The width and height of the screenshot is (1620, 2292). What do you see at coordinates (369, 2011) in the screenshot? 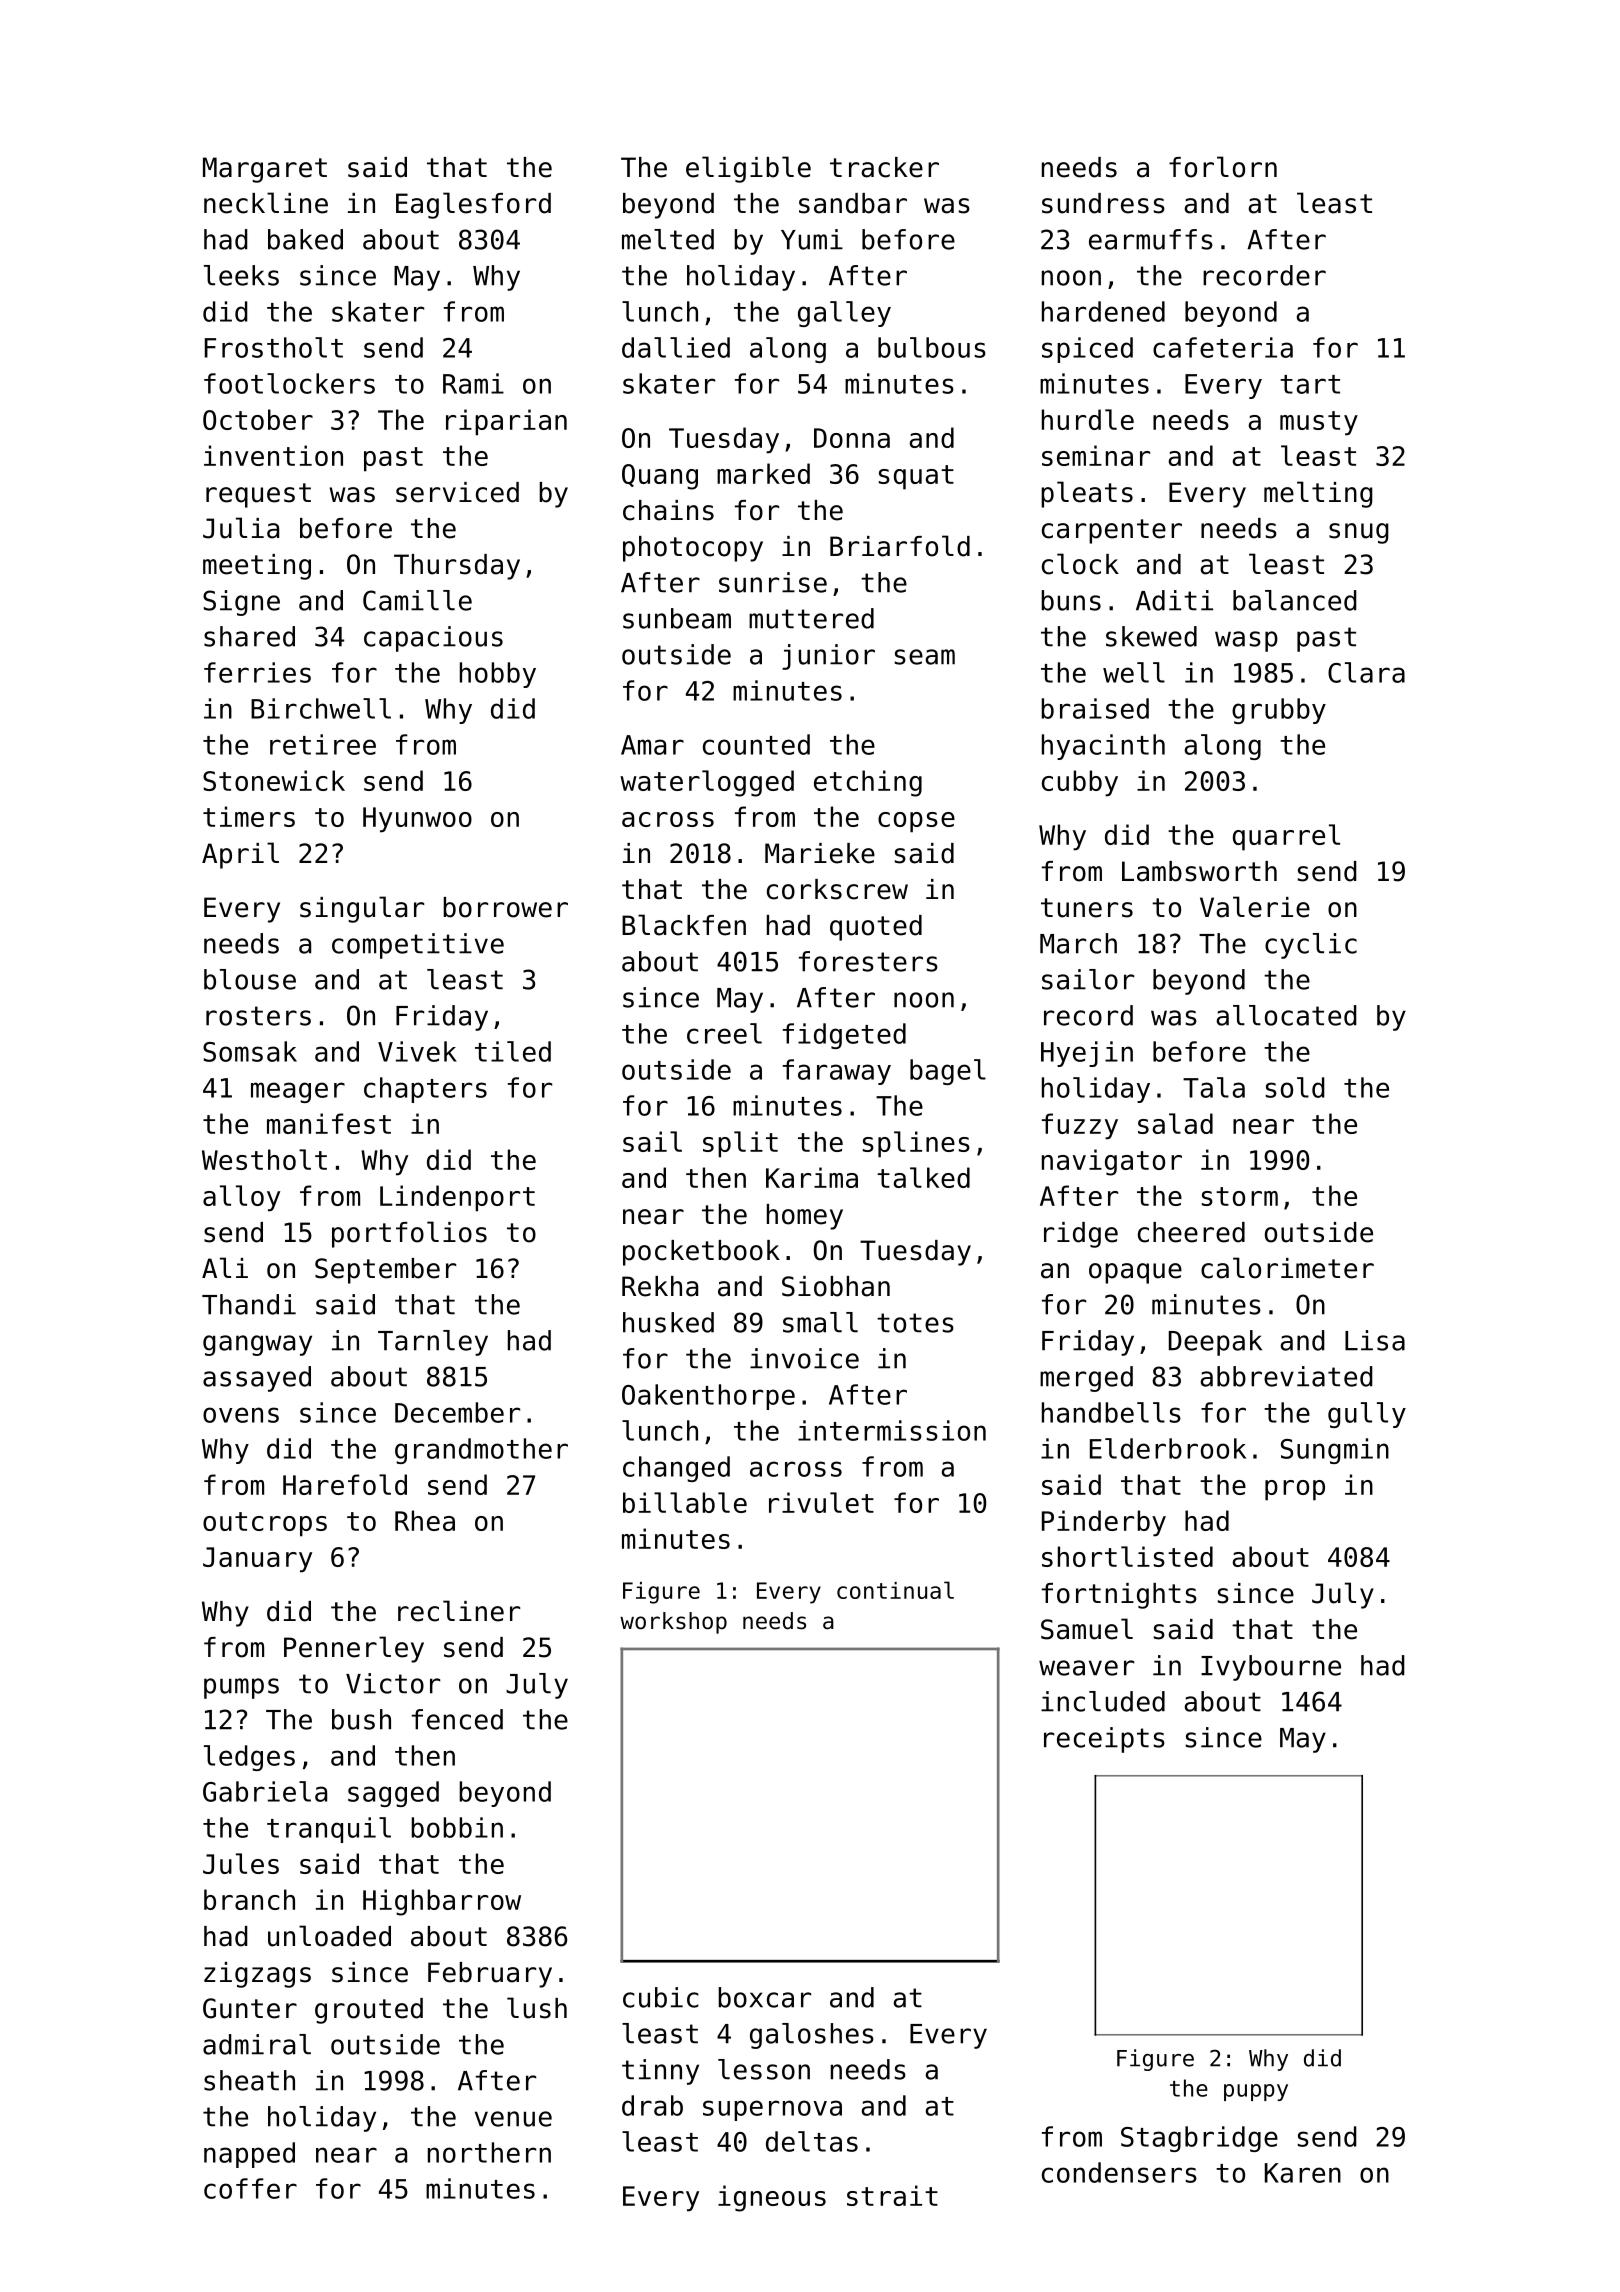
I see `grouted` at bounding box center [369, 2011].
